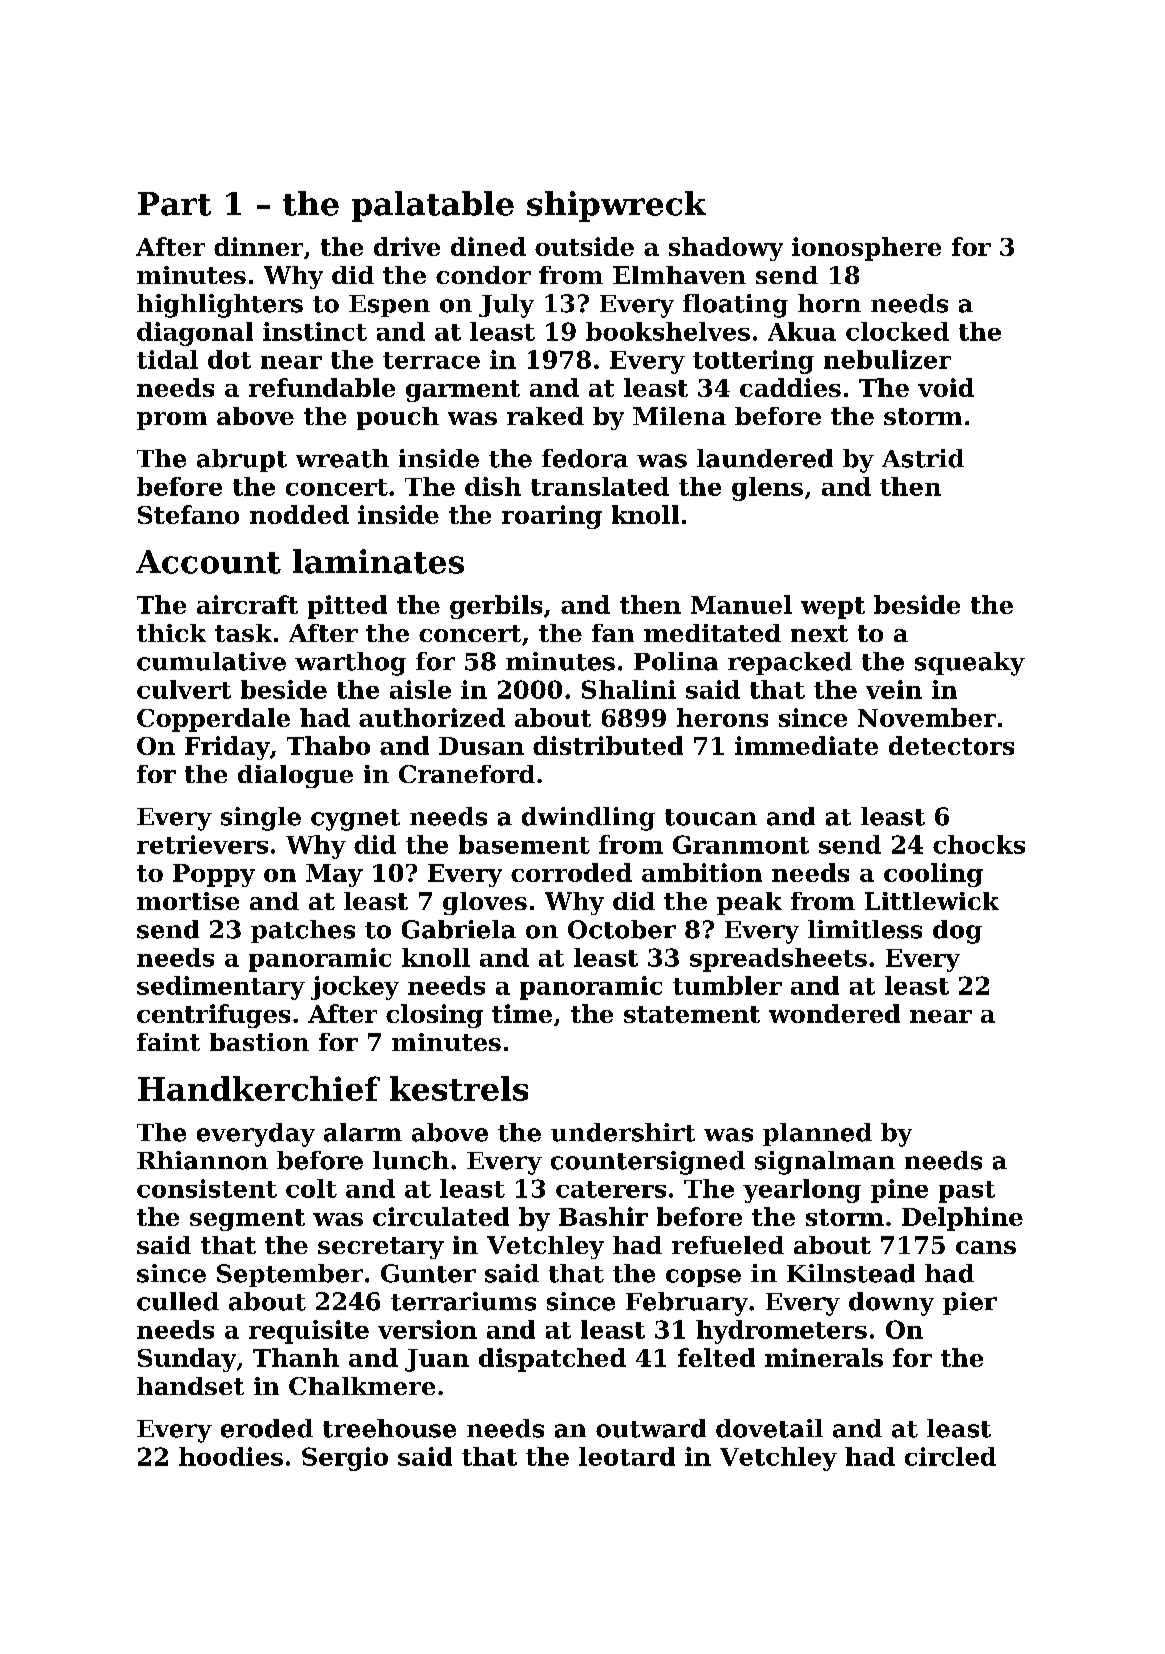 This image has width=1165, height=1654. Describe the element at coordinates (303, 931) in the image. I see `patches` at that location.
